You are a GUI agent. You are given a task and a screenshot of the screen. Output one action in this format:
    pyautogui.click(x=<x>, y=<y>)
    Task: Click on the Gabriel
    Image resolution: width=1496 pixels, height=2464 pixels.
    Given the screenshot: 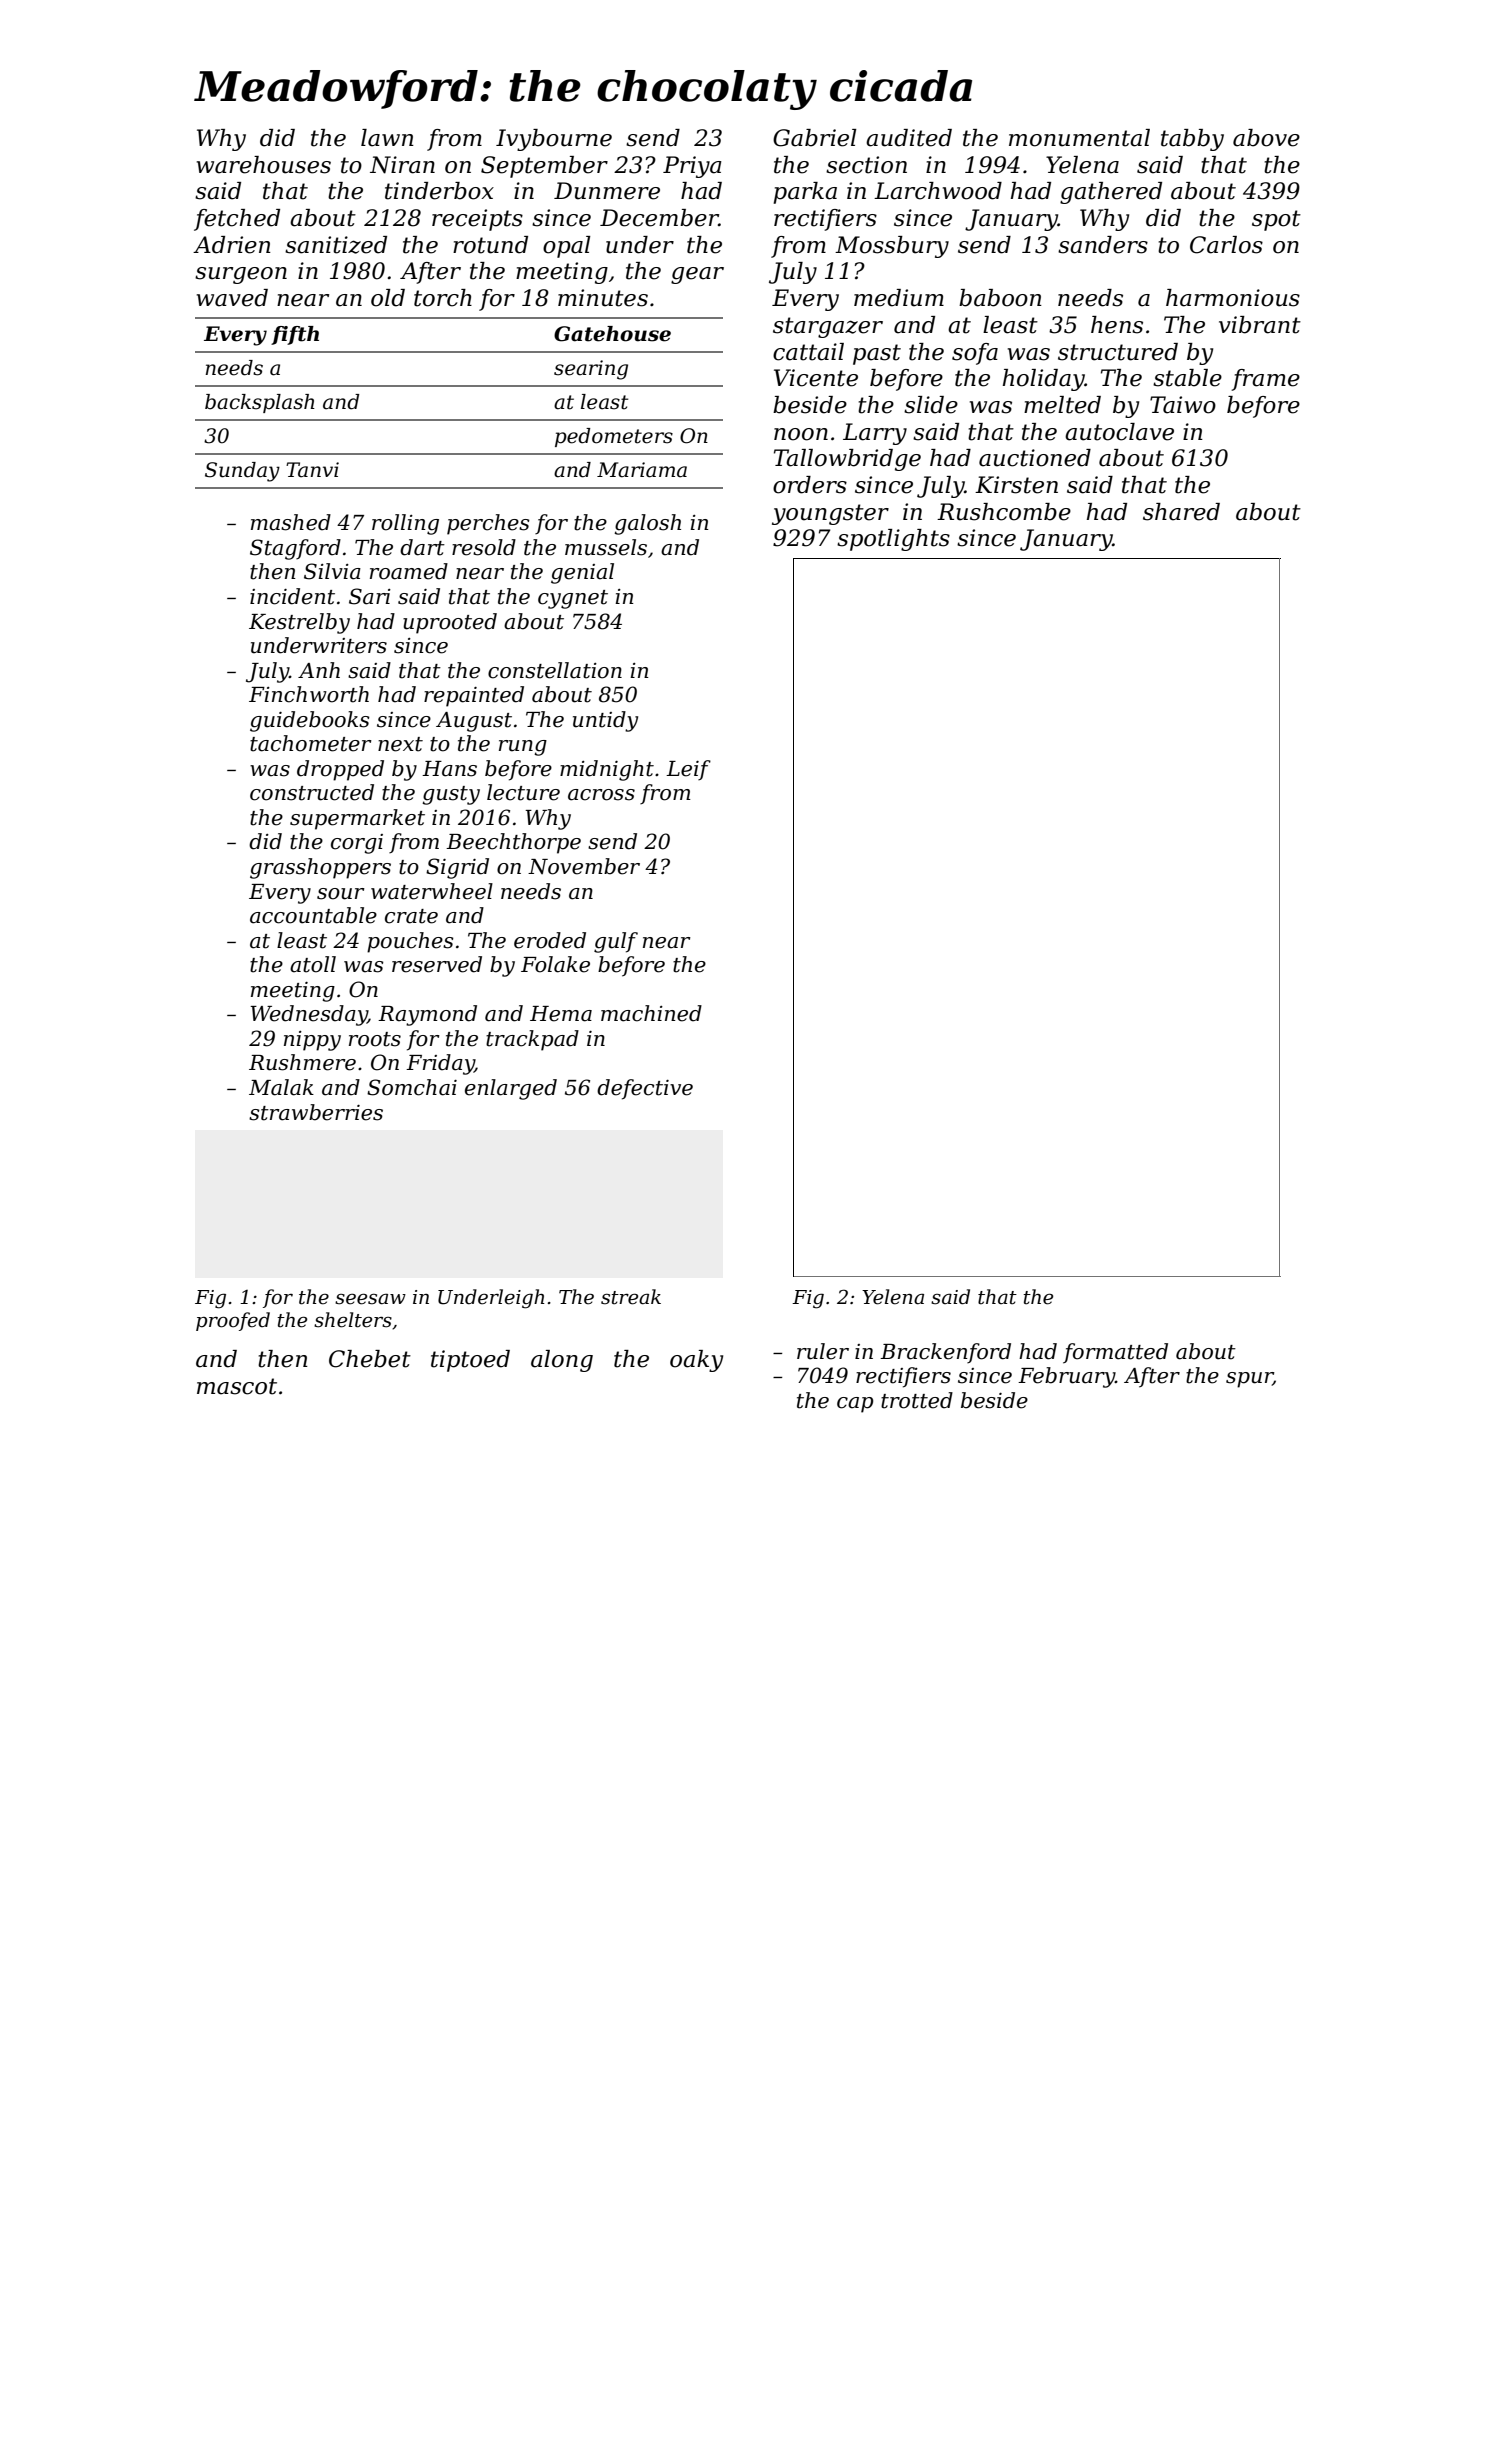 What is the action you would take?
    pyautogui.click(x=815, y=138)
